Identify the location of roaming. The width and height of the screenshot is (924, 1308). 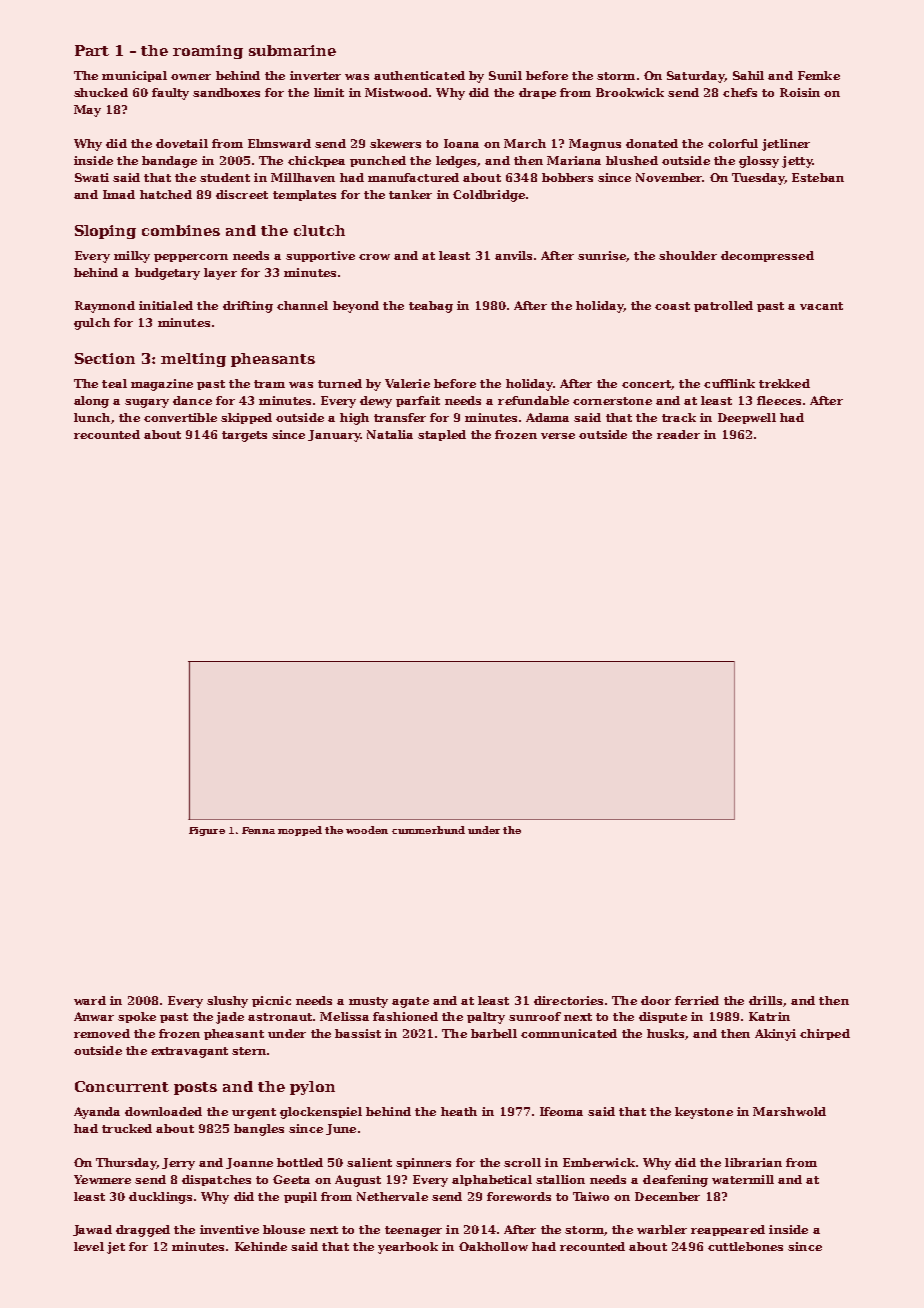
(208, 52).
